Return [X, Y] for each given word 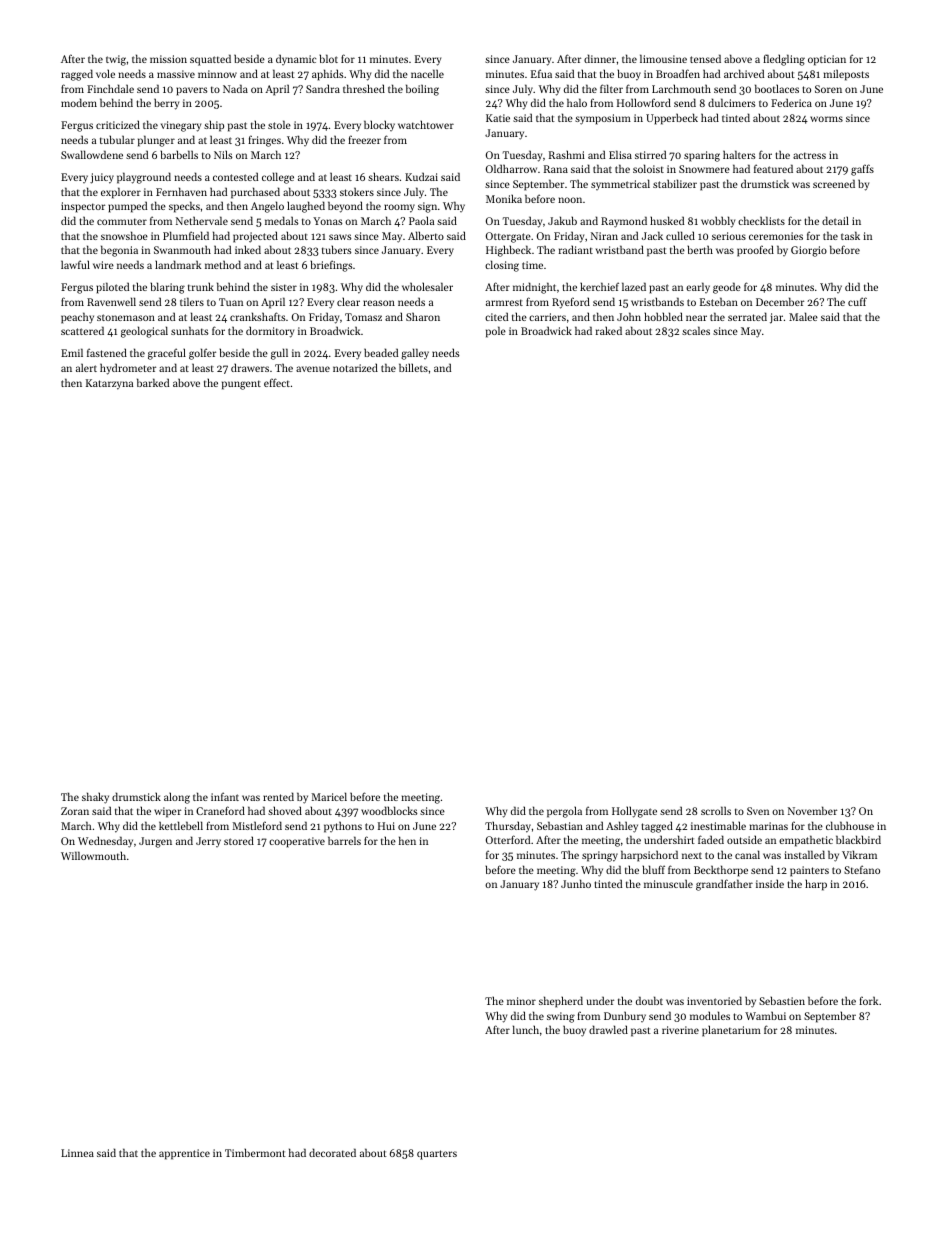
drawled [608, 1029]
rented [278, 796]
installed [804, 854]
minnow [217, 74]
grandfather [724, 885]
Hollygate [634, 812]
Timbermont [255, 1152]
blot [328, 58]
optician [827, 60]
